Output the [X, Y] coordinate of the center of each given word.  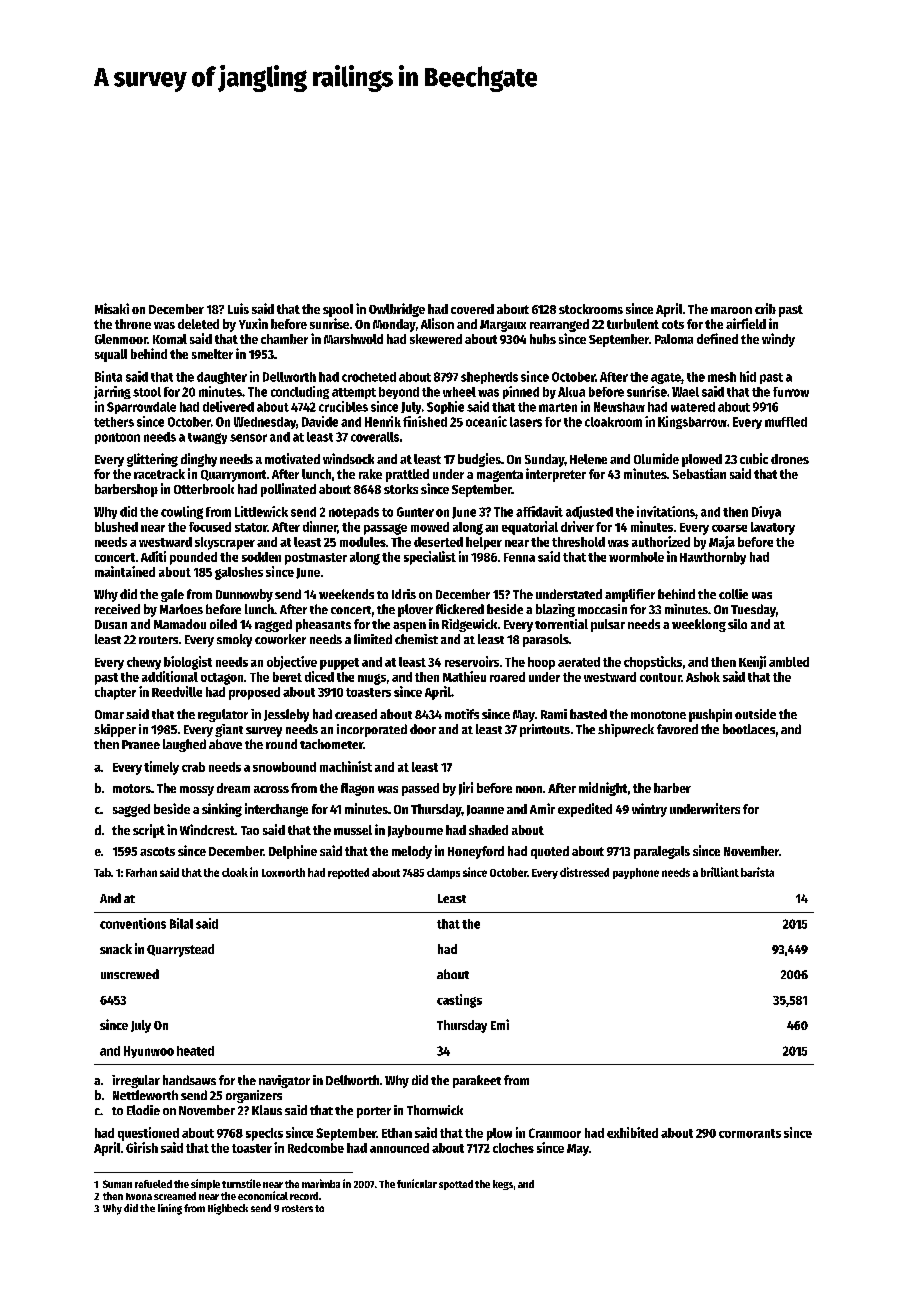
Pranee [141, 744]
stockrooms [591, 309]
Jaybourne [415, 831]
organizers [254, 1096]
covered [472, 309]
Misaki [112, 308]
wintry [649, 810]
